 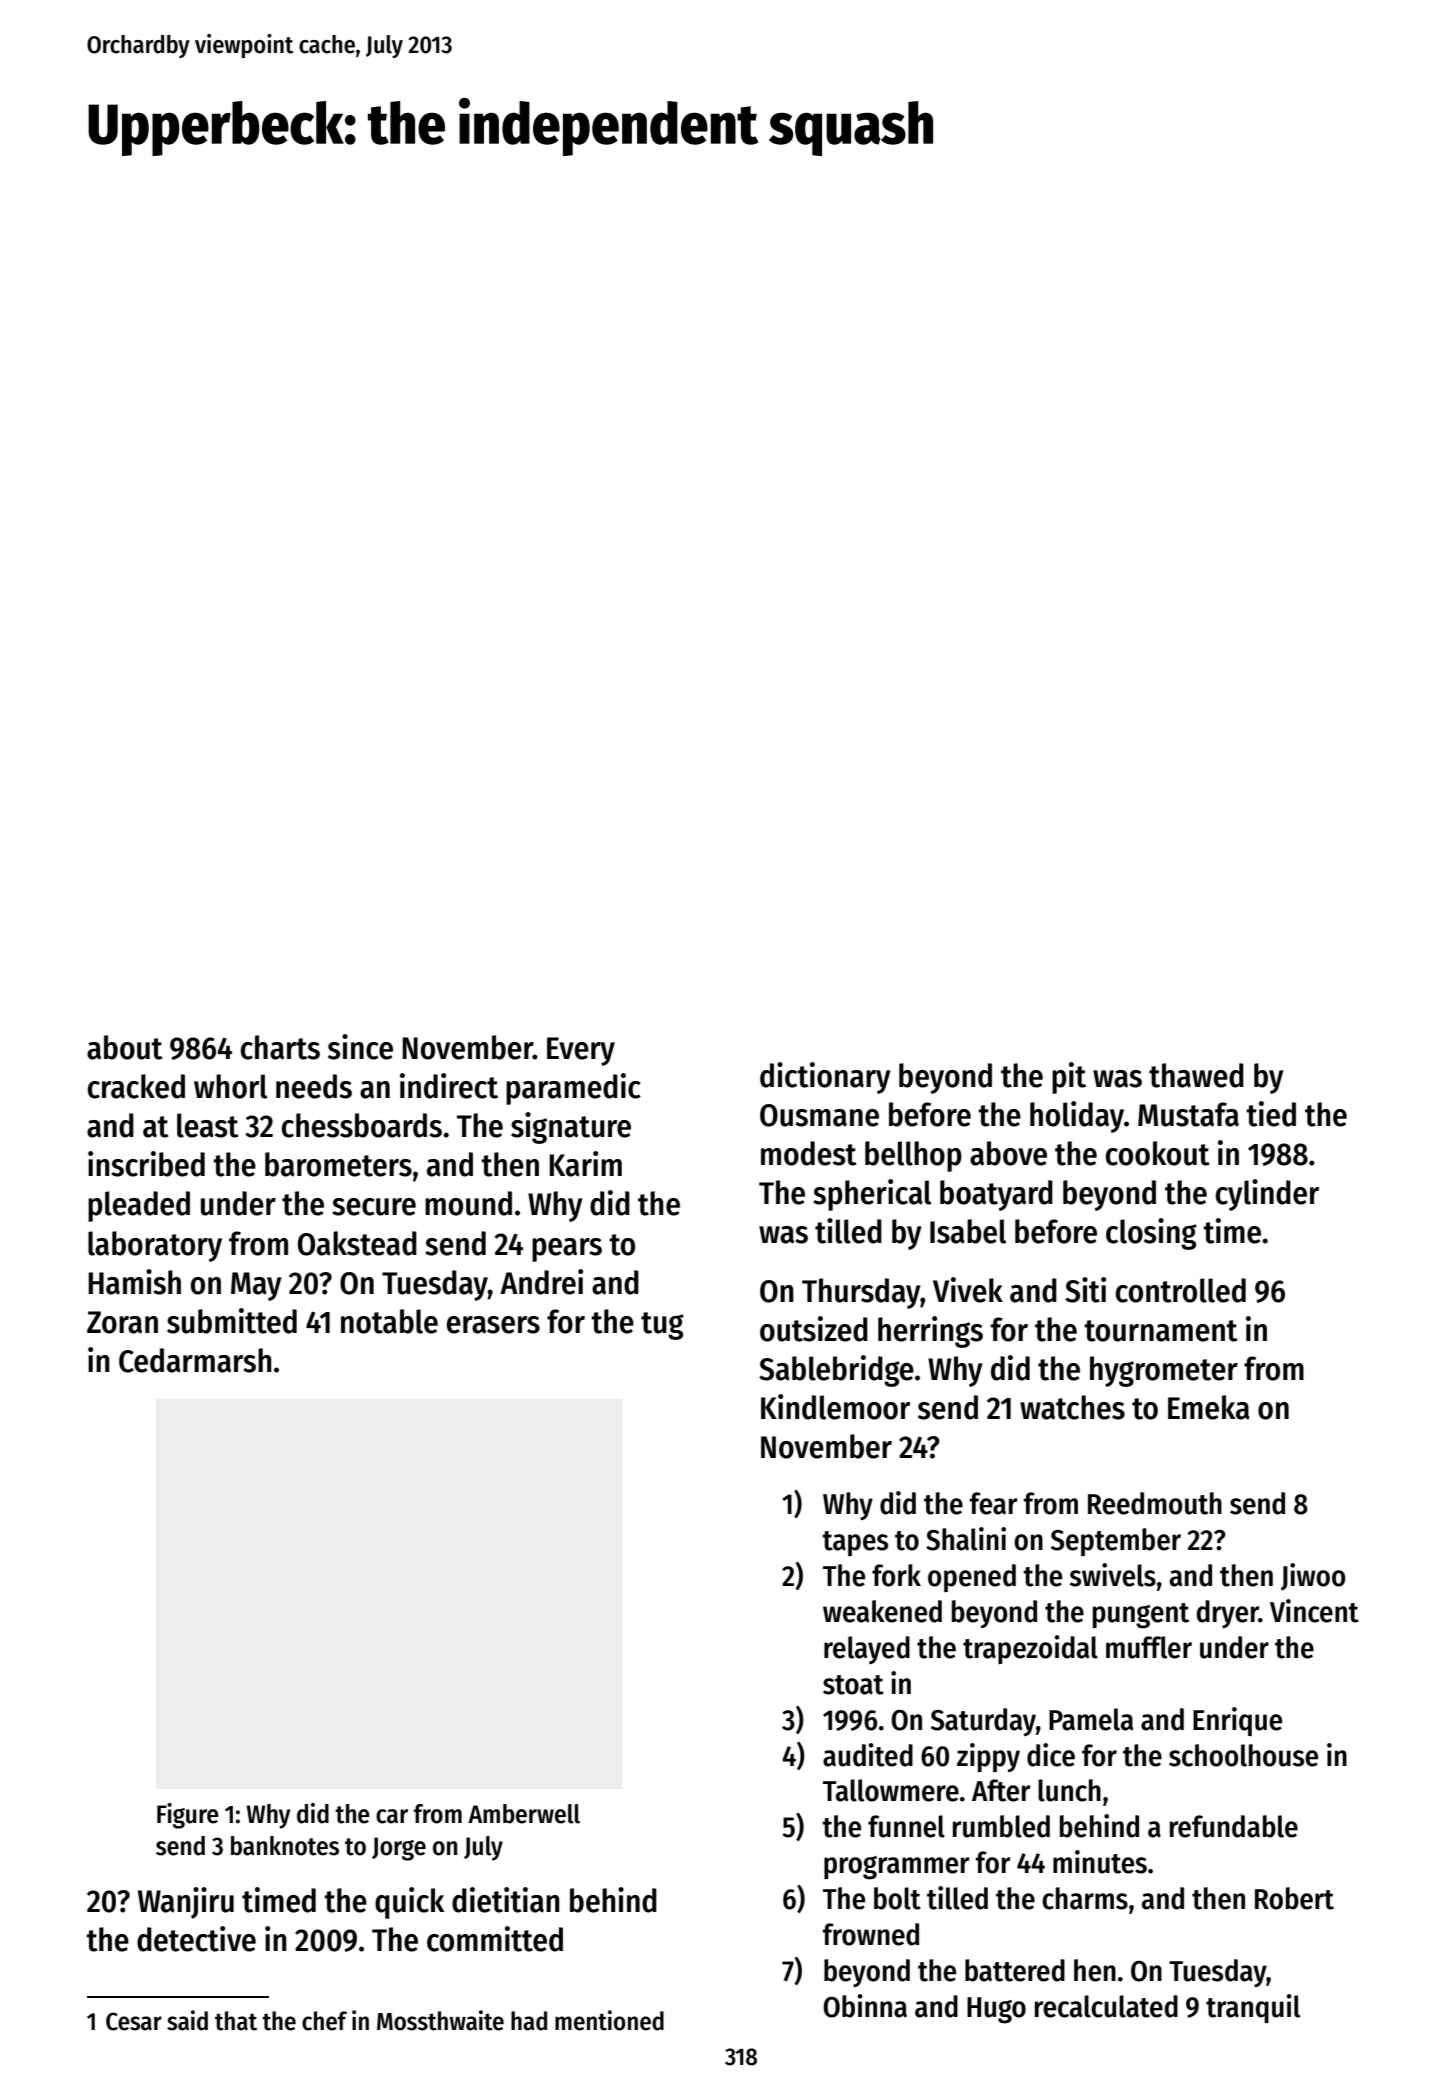 I want to click on erasers, so click(x=493, y=1325).
